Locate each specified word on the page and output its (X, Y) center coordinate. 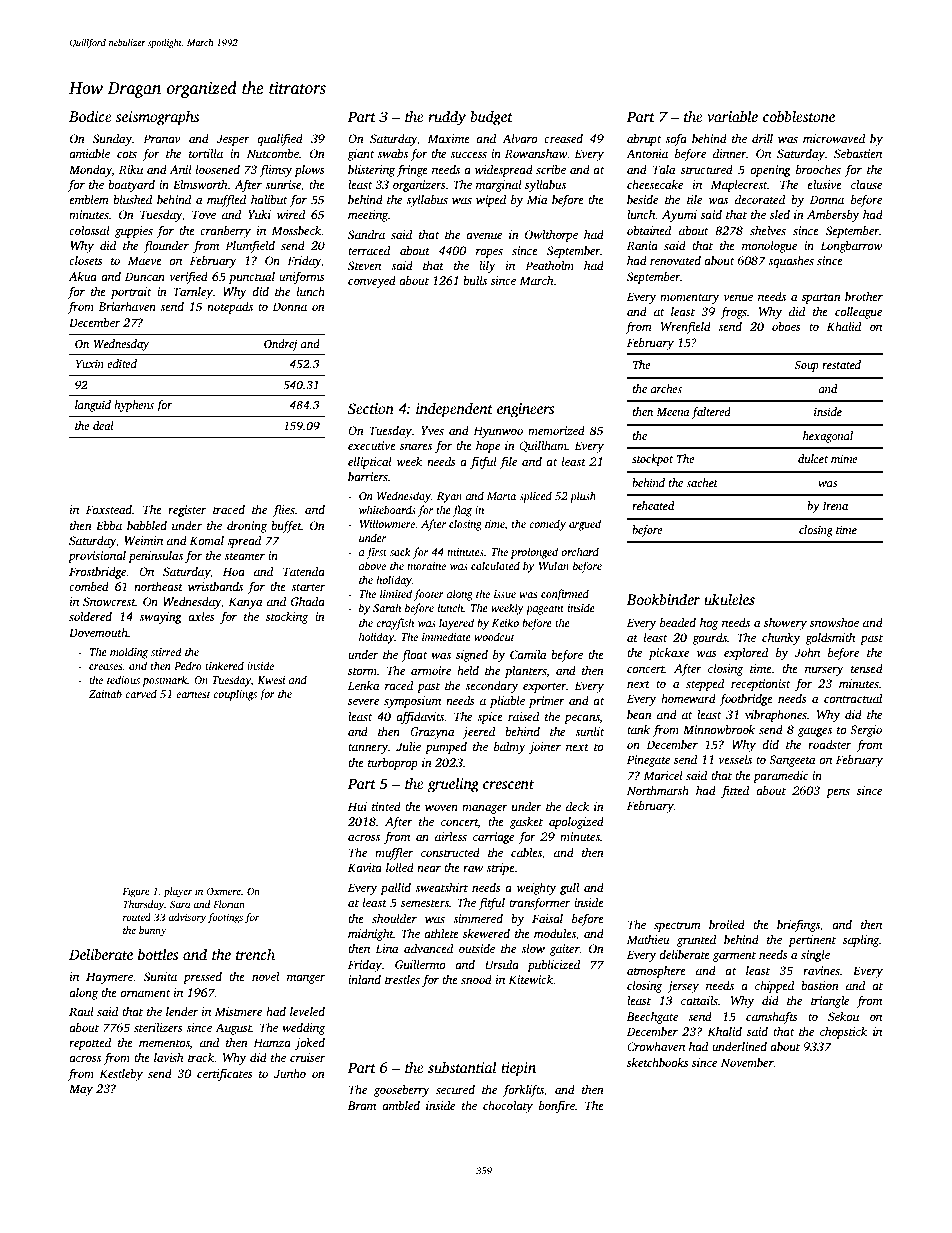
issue (505, 594)
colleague (858, 313)
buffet (286, 526)
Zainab (105, 693)
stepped (705, 685)
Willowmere (387, 523)
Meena (672, 412)
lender (182, 1011)
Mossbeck (296, 230)
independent (454, 410)
